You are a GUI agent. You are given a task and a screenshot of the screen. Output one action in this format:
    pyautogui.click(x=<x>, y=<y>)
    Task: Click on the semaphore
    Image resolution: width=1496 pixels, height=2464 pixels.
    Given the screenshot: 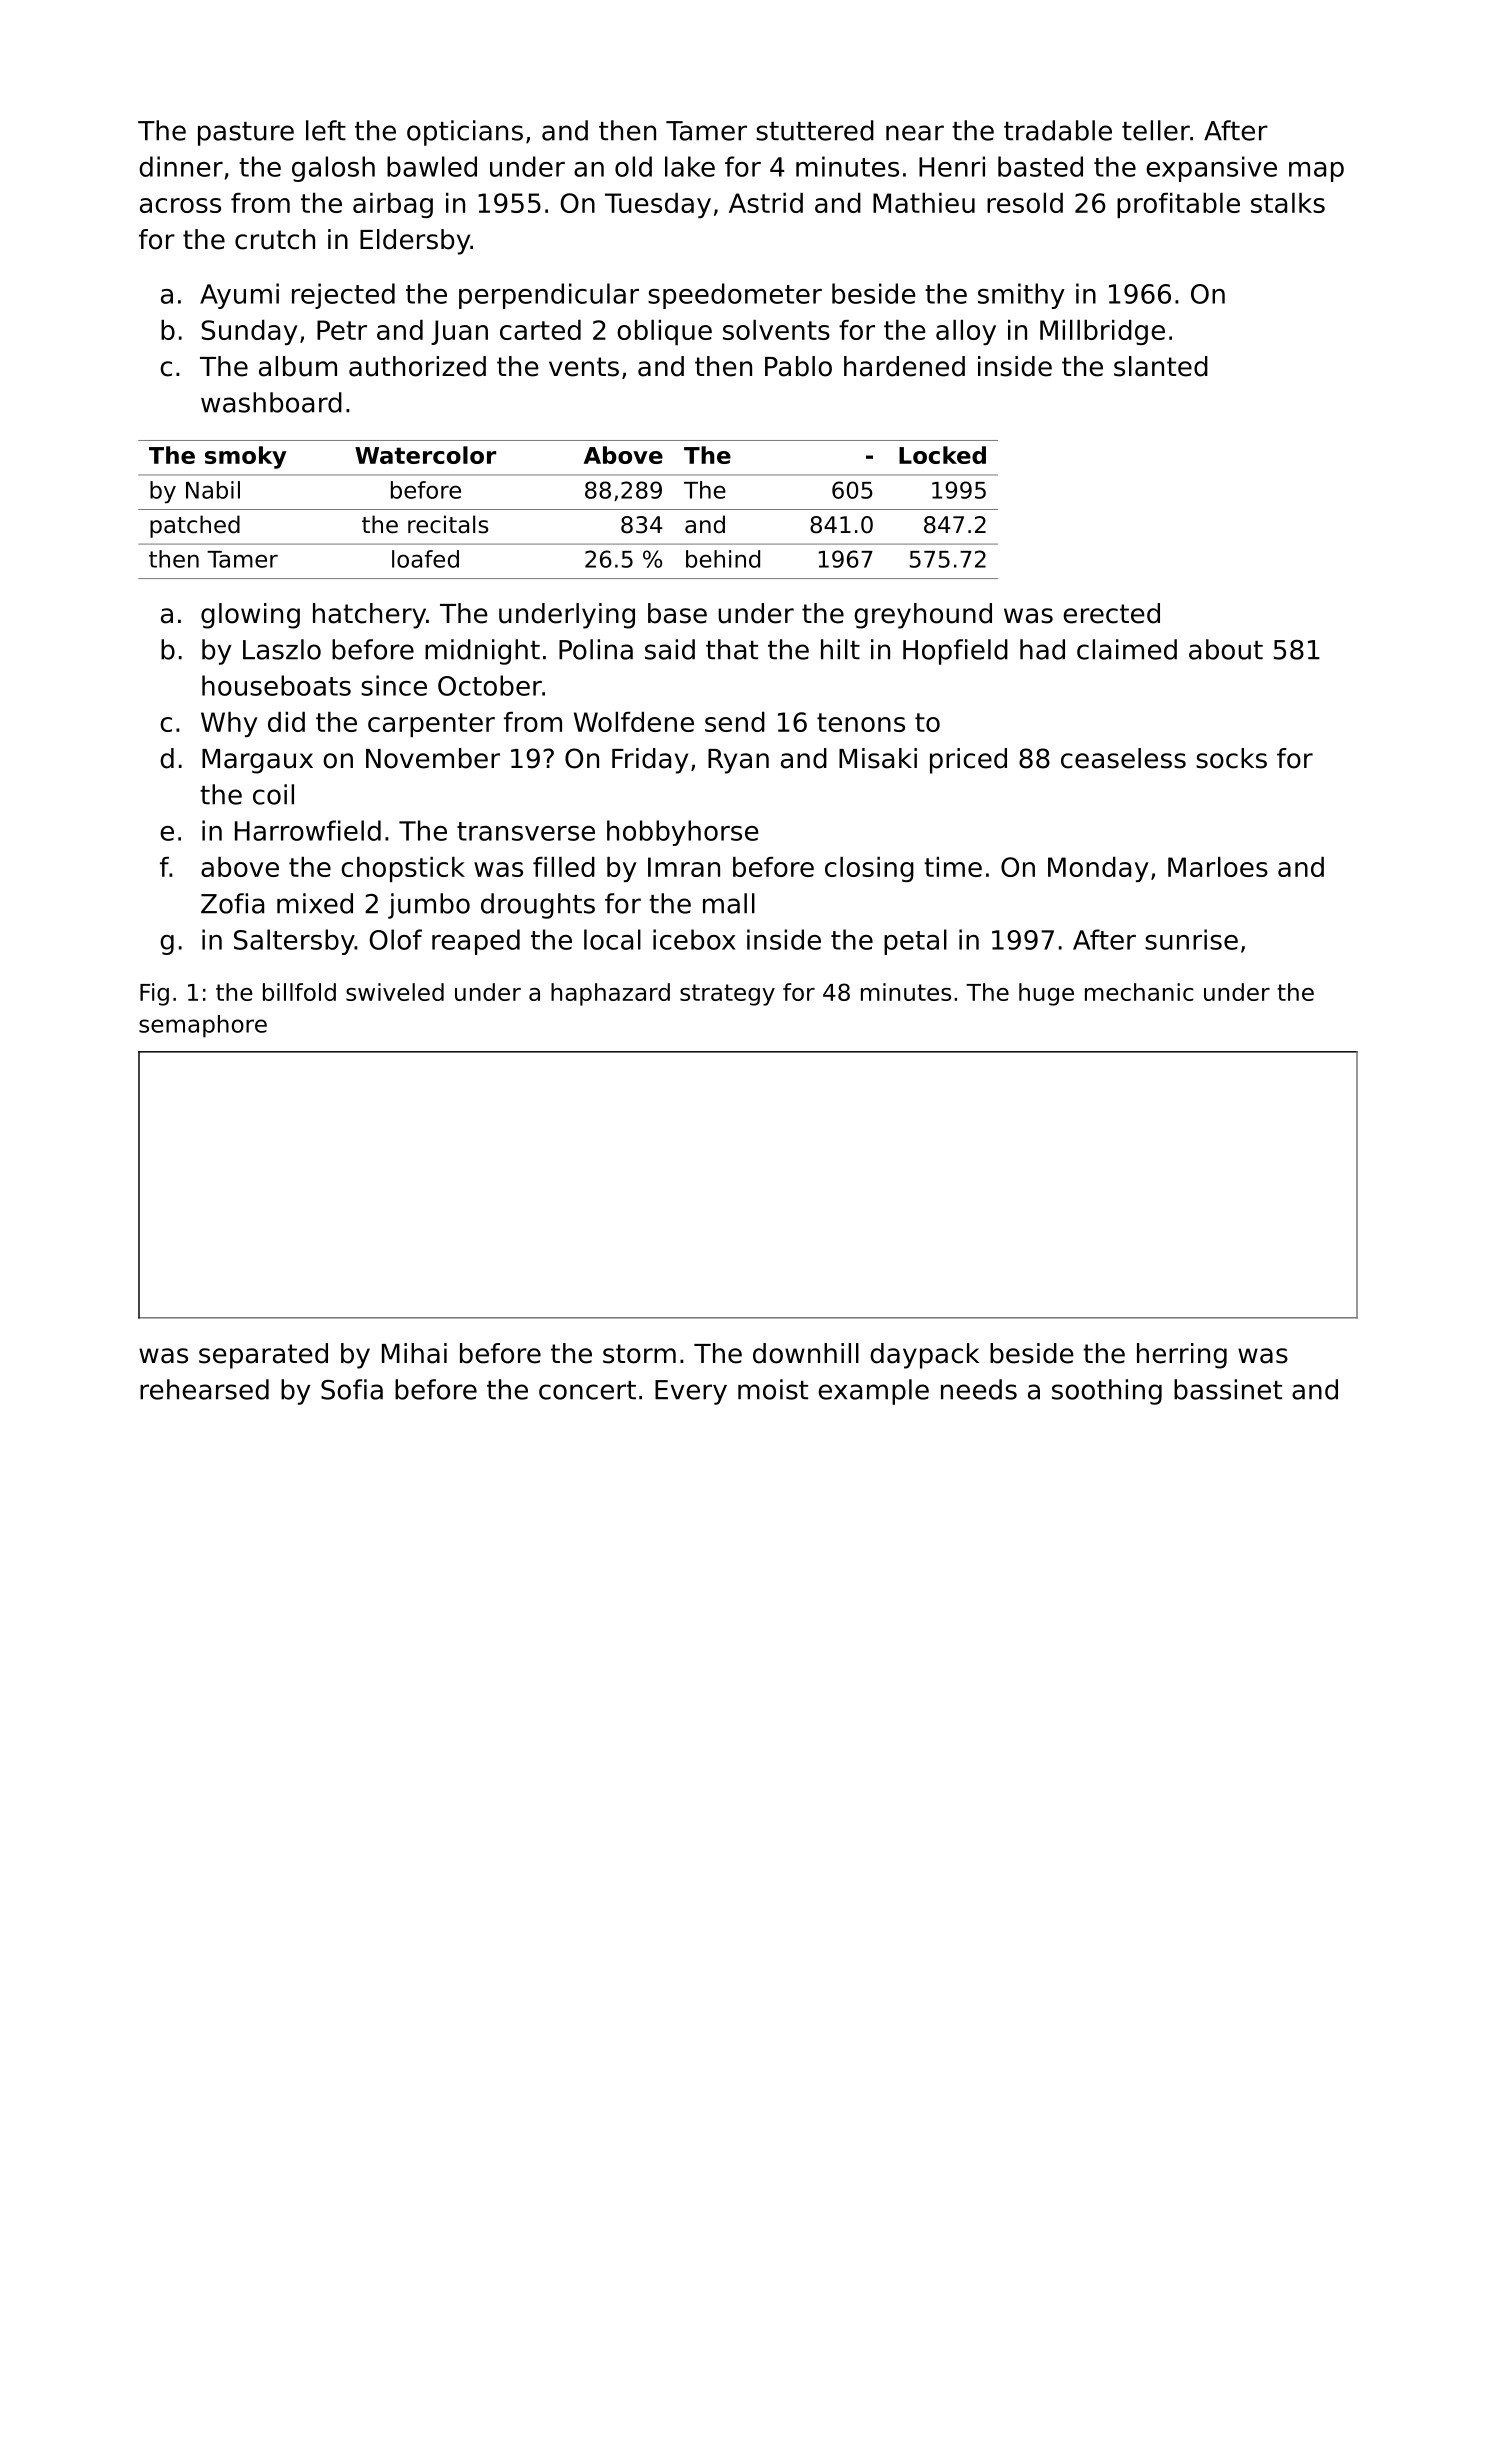 What is the action you would take?
    pyautogui.click(x=203, y=1026)
